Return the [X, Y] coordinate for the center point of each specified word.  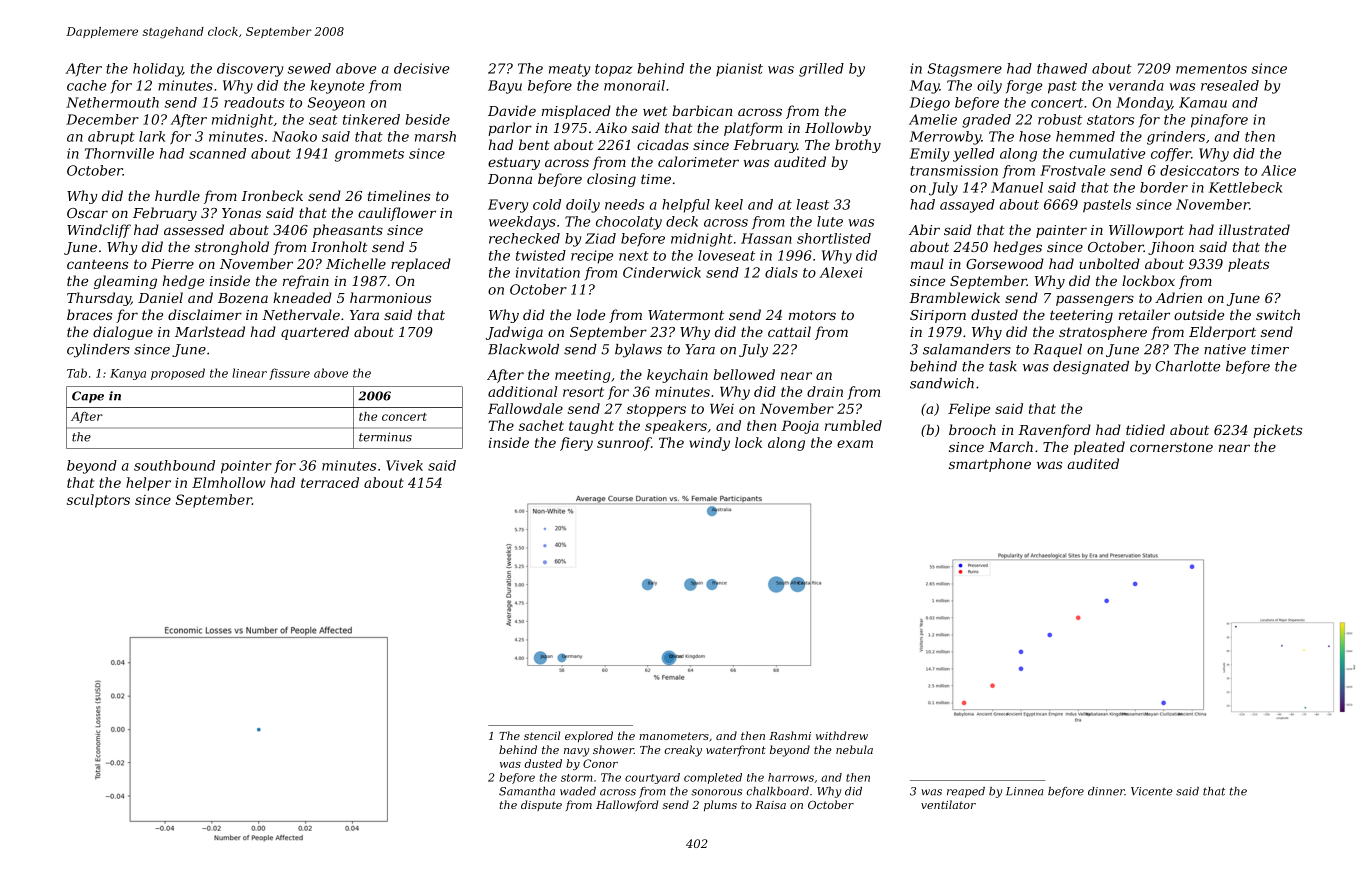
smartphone [990, 465]
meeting [583, 376]
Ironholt [339, 246]
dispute [541, 805]
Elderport [1222, 333]
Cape [88, 397]
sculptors [98, 501]
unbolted [1109, 263]
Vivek [404, 465]
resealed [1230, 85]
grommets [369, 155]
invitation [548, 272]
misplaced [576, 112]
